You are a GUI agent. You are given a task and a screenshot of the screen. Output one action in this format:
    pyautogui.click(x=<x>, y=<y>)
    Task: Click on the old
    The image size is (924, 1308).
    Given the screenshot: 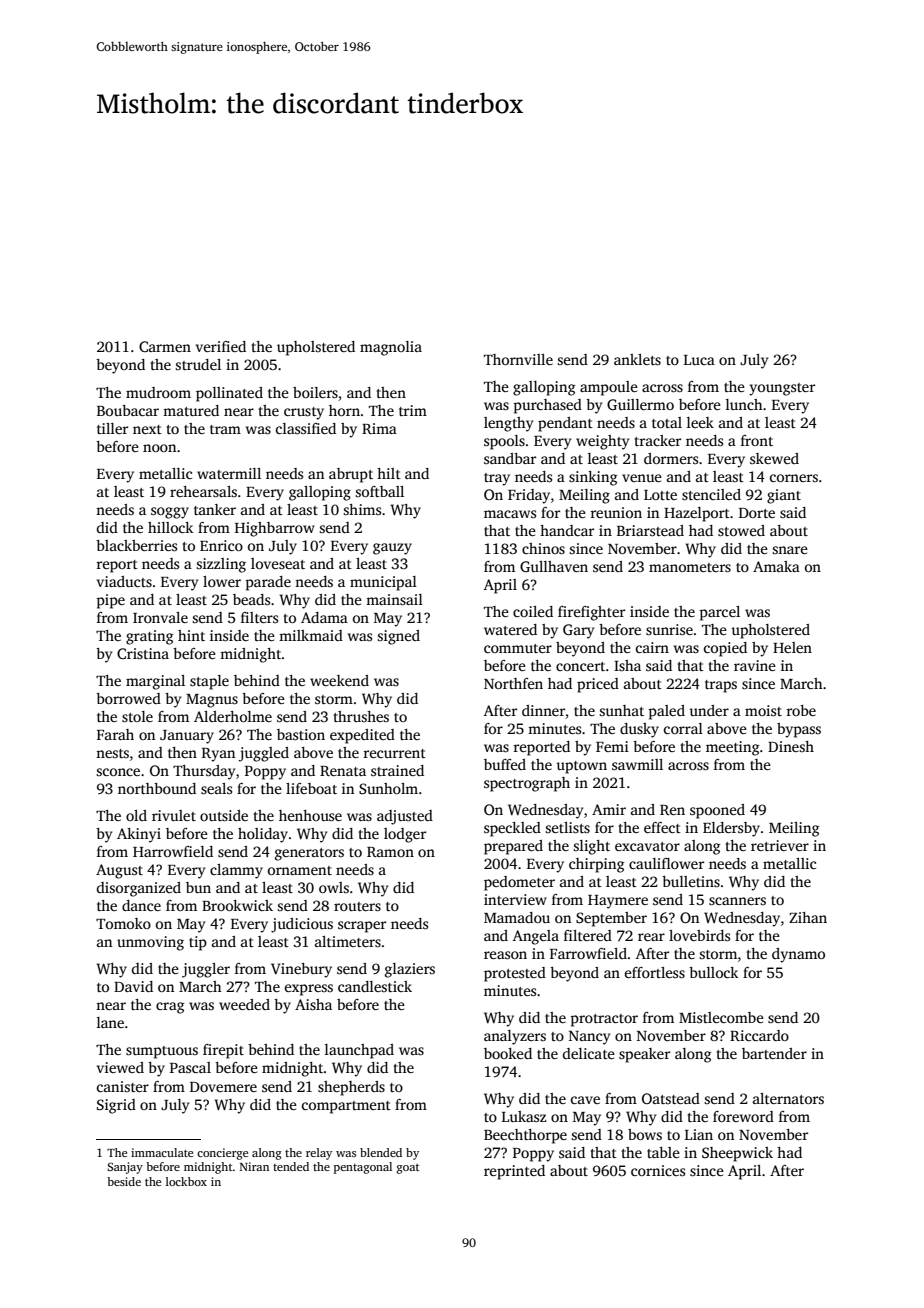 What is the action you would take?
    pyautogui.click(x=136, y=815)
